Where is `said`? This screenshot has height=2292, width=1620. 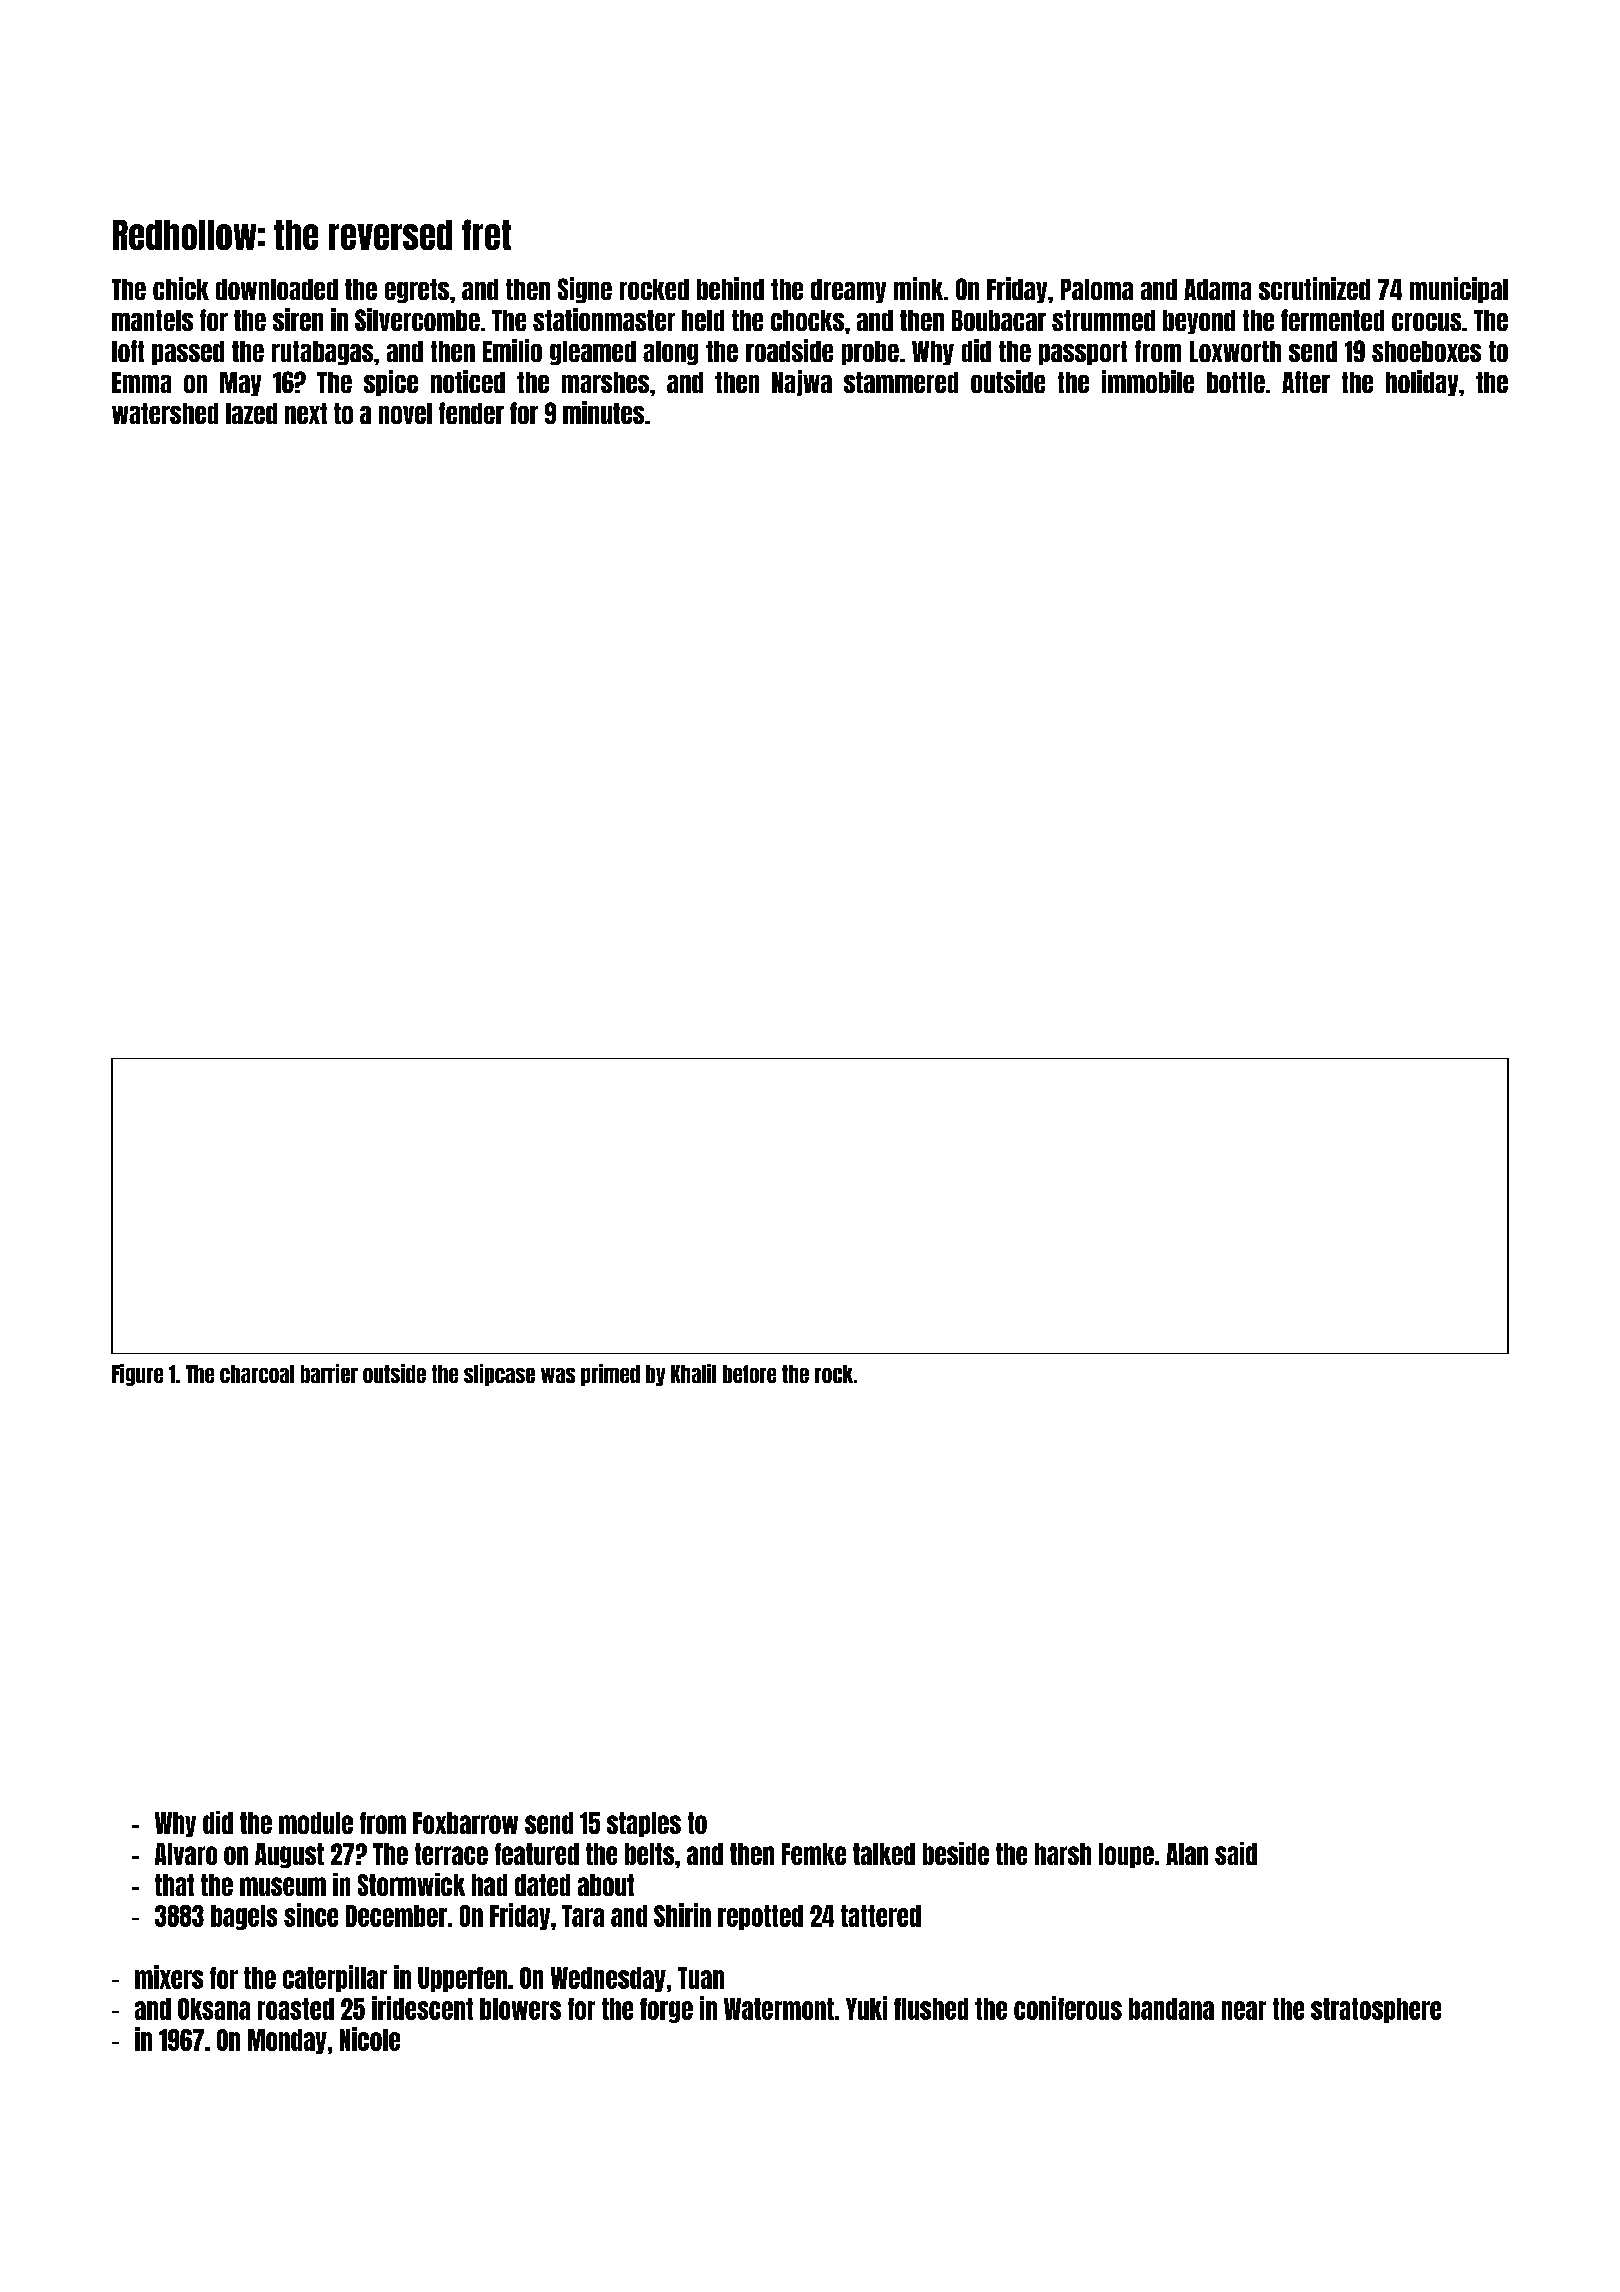 said is located at coordinates (1236, 1853).
